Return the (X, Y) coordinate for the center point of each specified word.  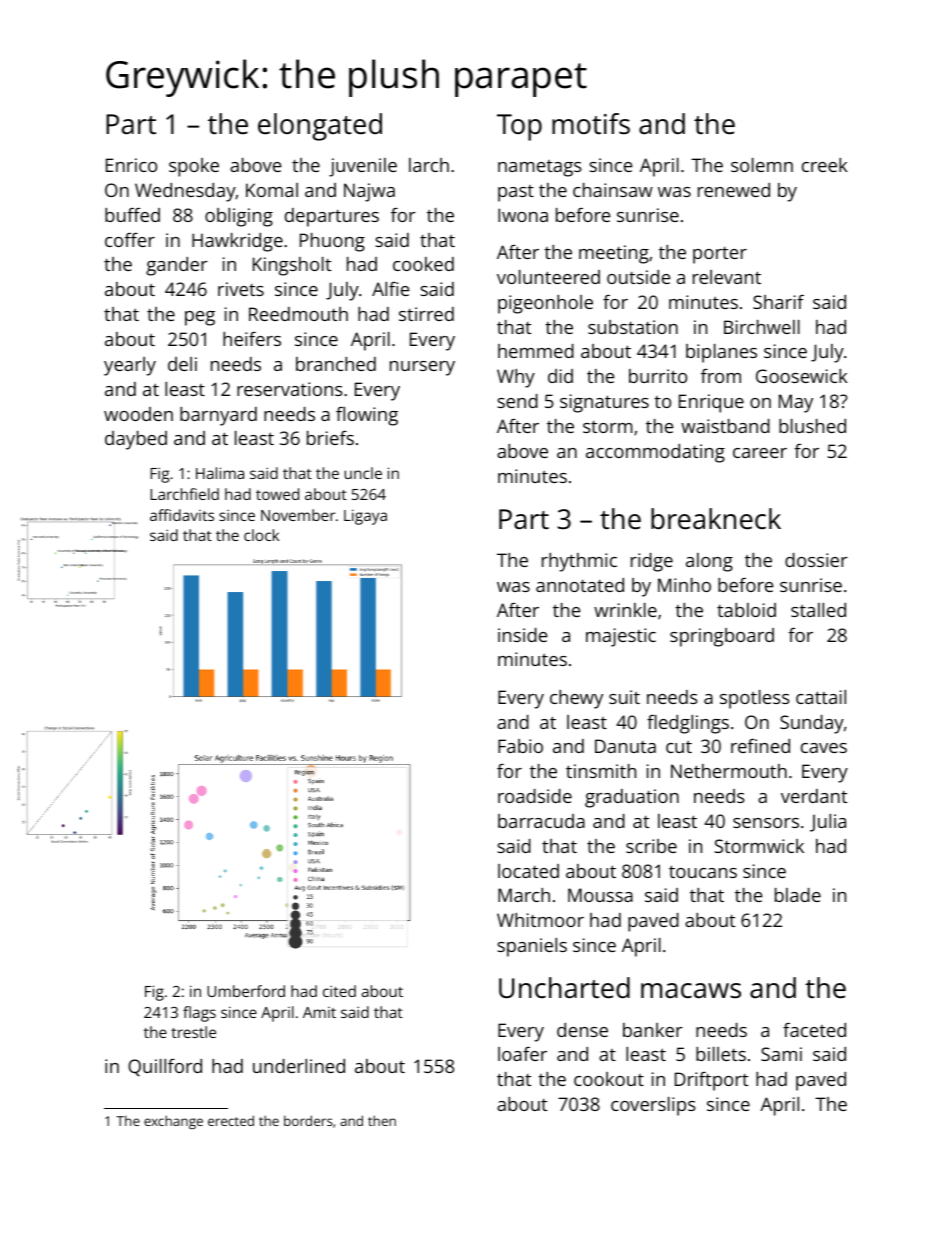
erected (231, 1120)
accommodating (655, 453)
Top (519, 127)
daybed (136, 440)
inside (522, 635)
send (517, 401)
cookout (609, 1079)
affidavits (182, 515)
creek (825, 165)
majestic (621, 637)
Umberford (246, 991)
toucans (703, 871)
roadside (535, 796)
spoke (194, 167)
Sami (781, 1054)
